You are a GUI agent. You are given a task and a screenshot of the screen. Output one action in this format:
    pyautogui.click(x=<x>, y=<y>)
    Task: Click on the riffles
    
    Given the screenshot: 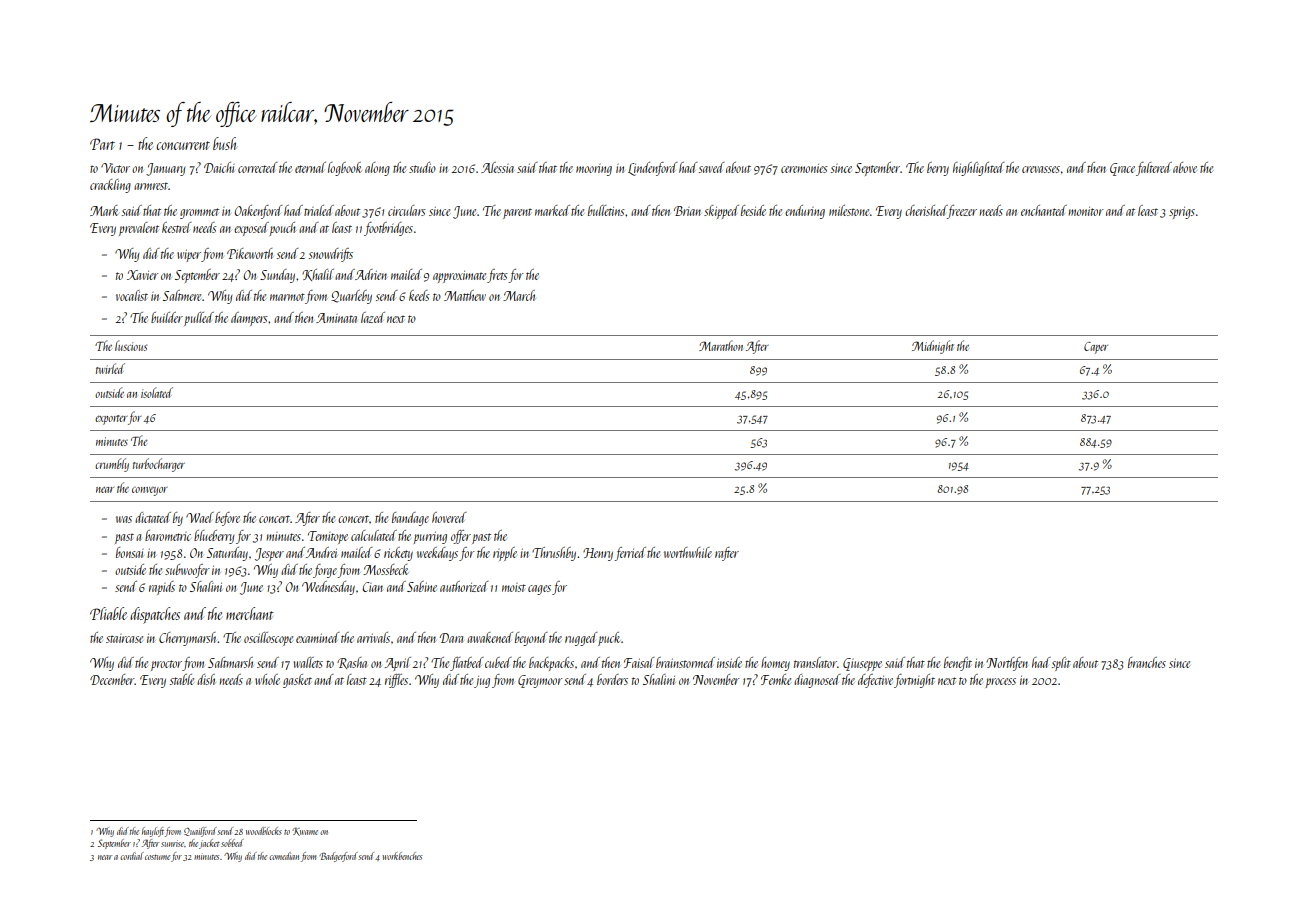 What is the action you would take?
    pyautogui.click(x=396, y=681)
